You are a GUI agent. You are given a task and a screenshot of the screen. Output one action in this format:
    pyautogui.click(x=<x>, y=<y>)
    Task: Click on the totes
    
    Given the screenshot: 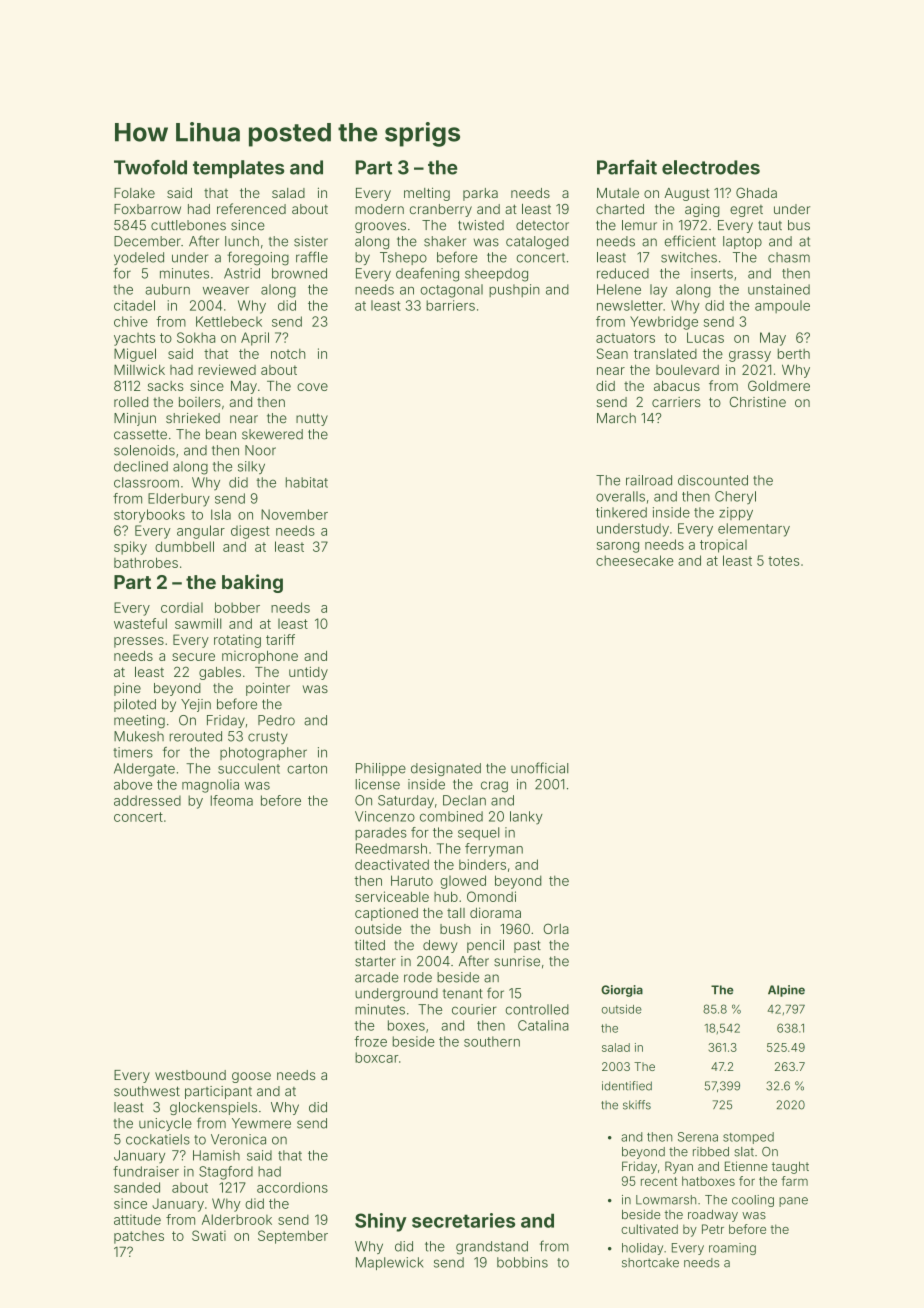 What is the action you would take?
    pyautogui.click(x=784, y=561)
